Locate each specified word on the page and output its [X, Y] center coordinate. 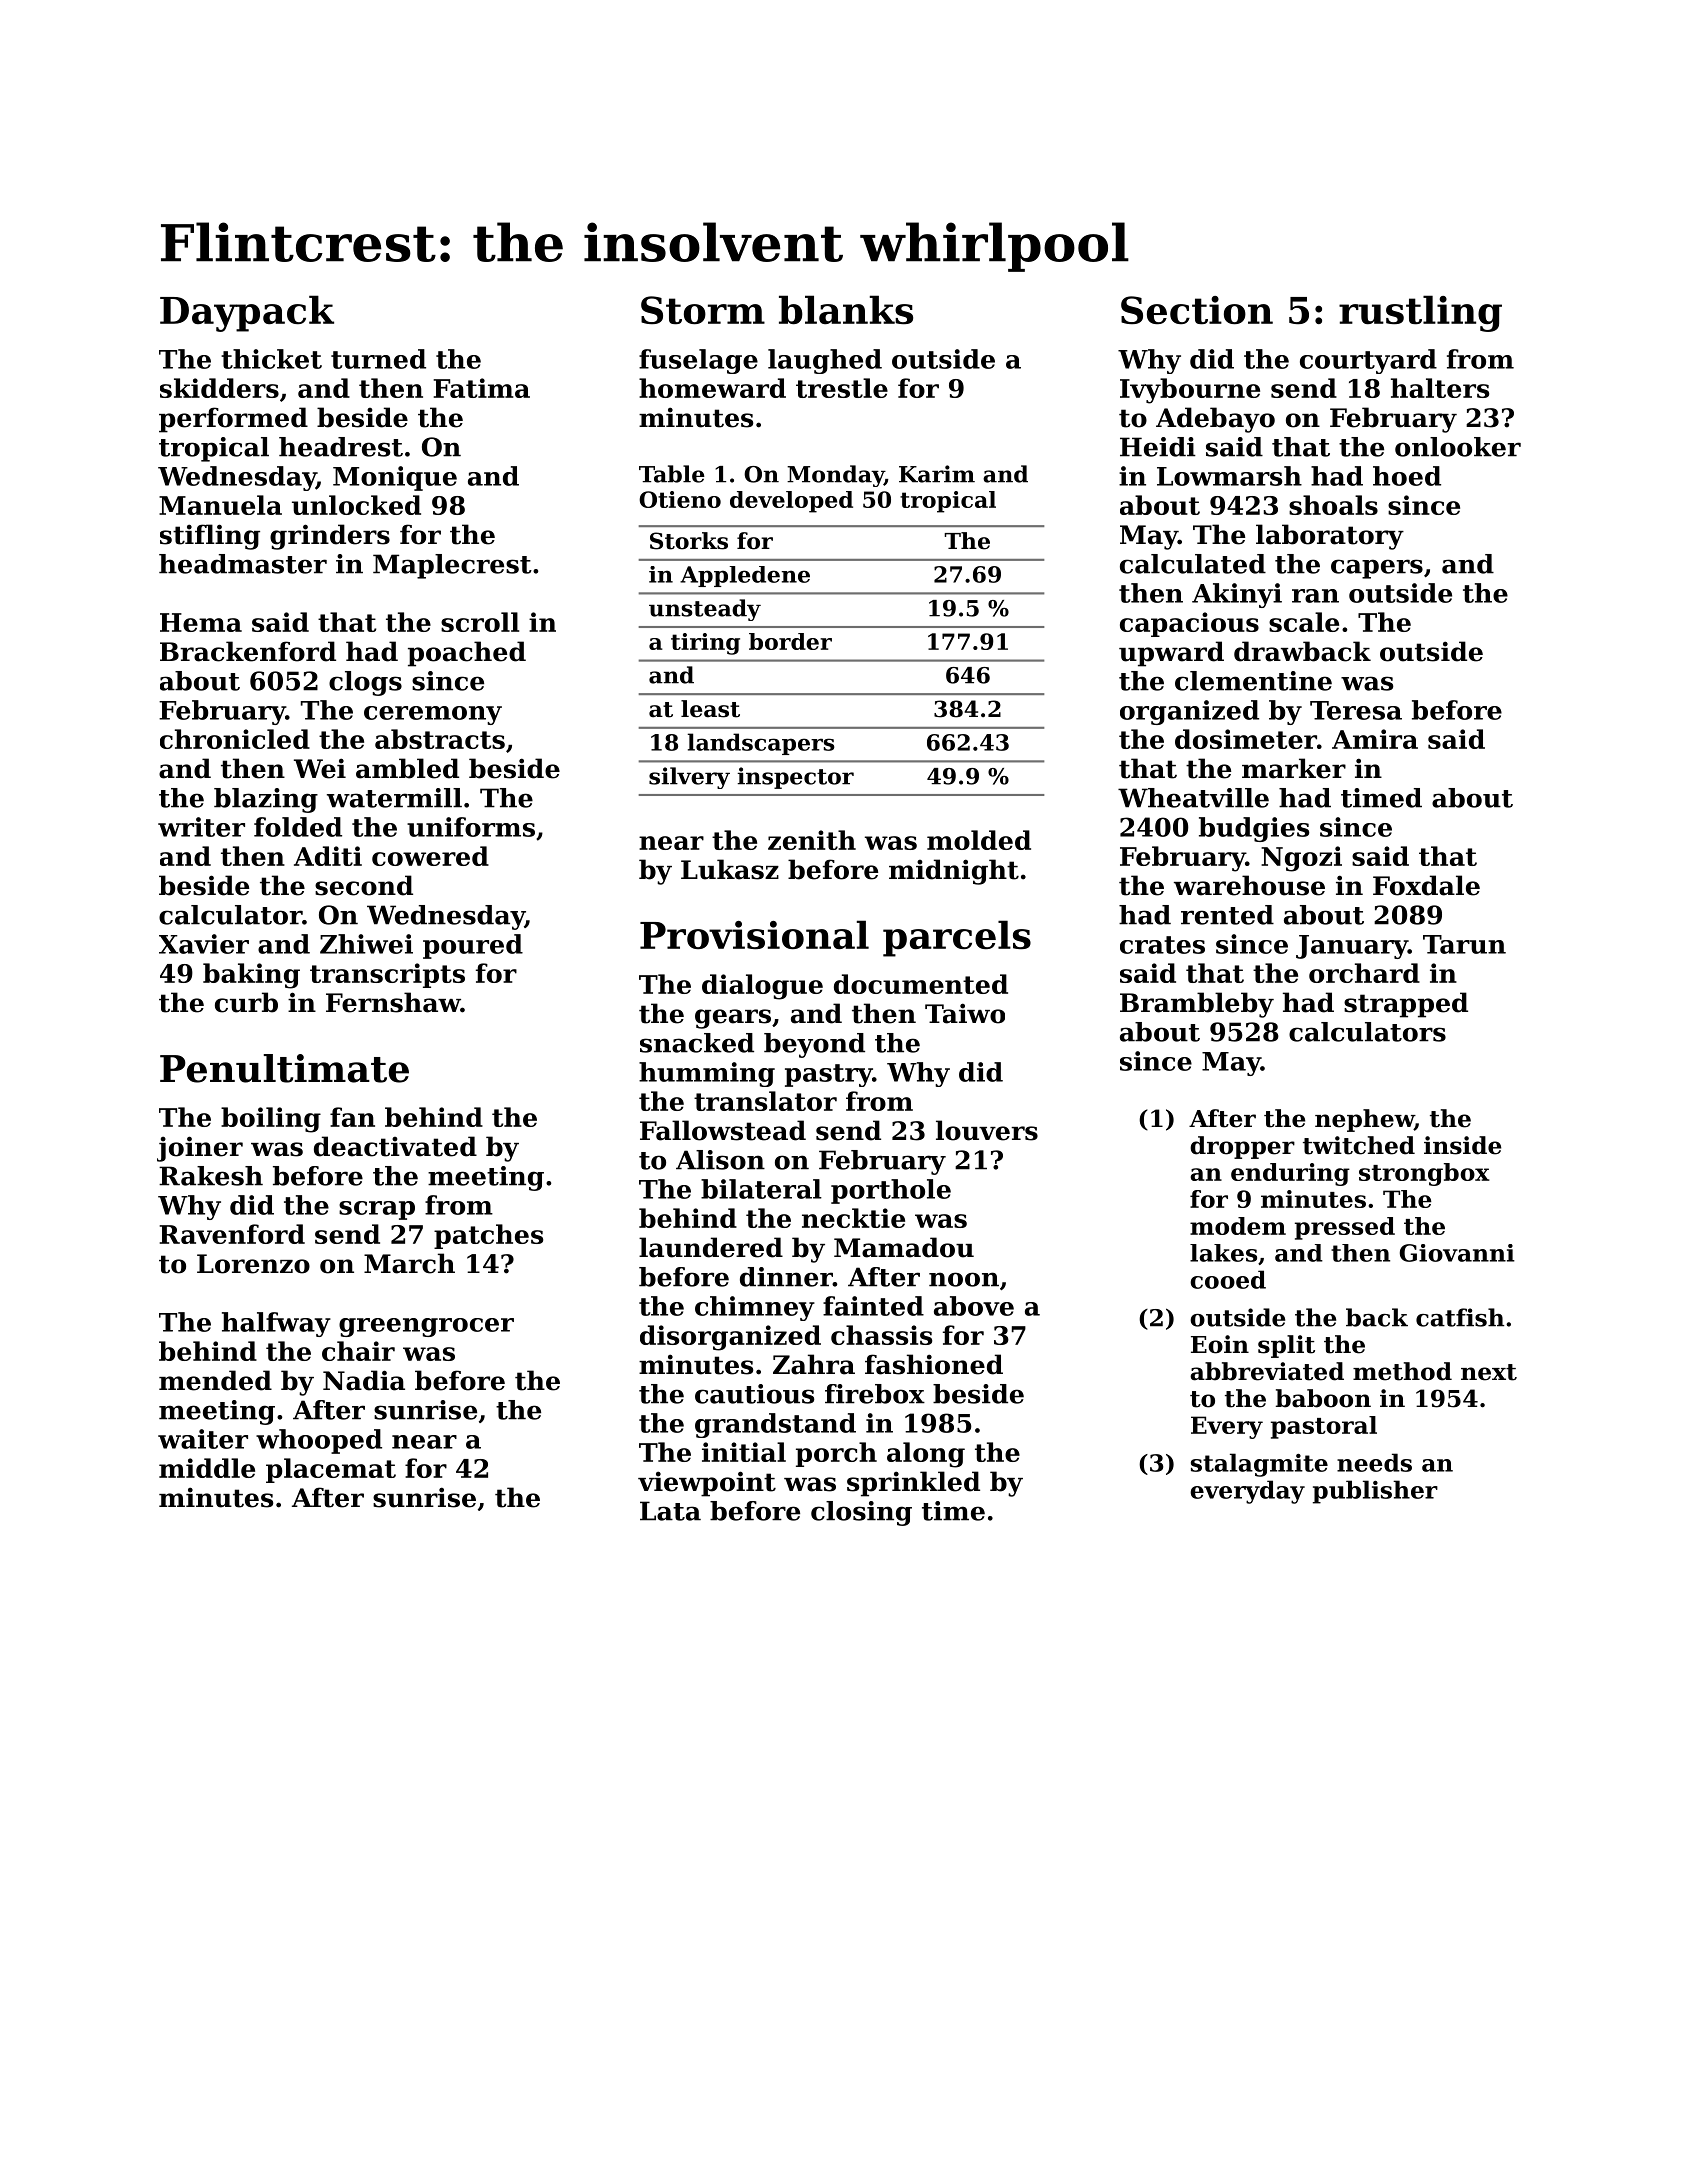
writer [201, 827]
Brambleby [1197, 1005]
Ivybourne [1190, 391]
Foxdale [1426, 885]
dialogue [762, 987]
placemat [331, 1470]
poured [473, 946]
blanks [846, 310]
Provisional [754, 935]
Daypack [247, 313]
